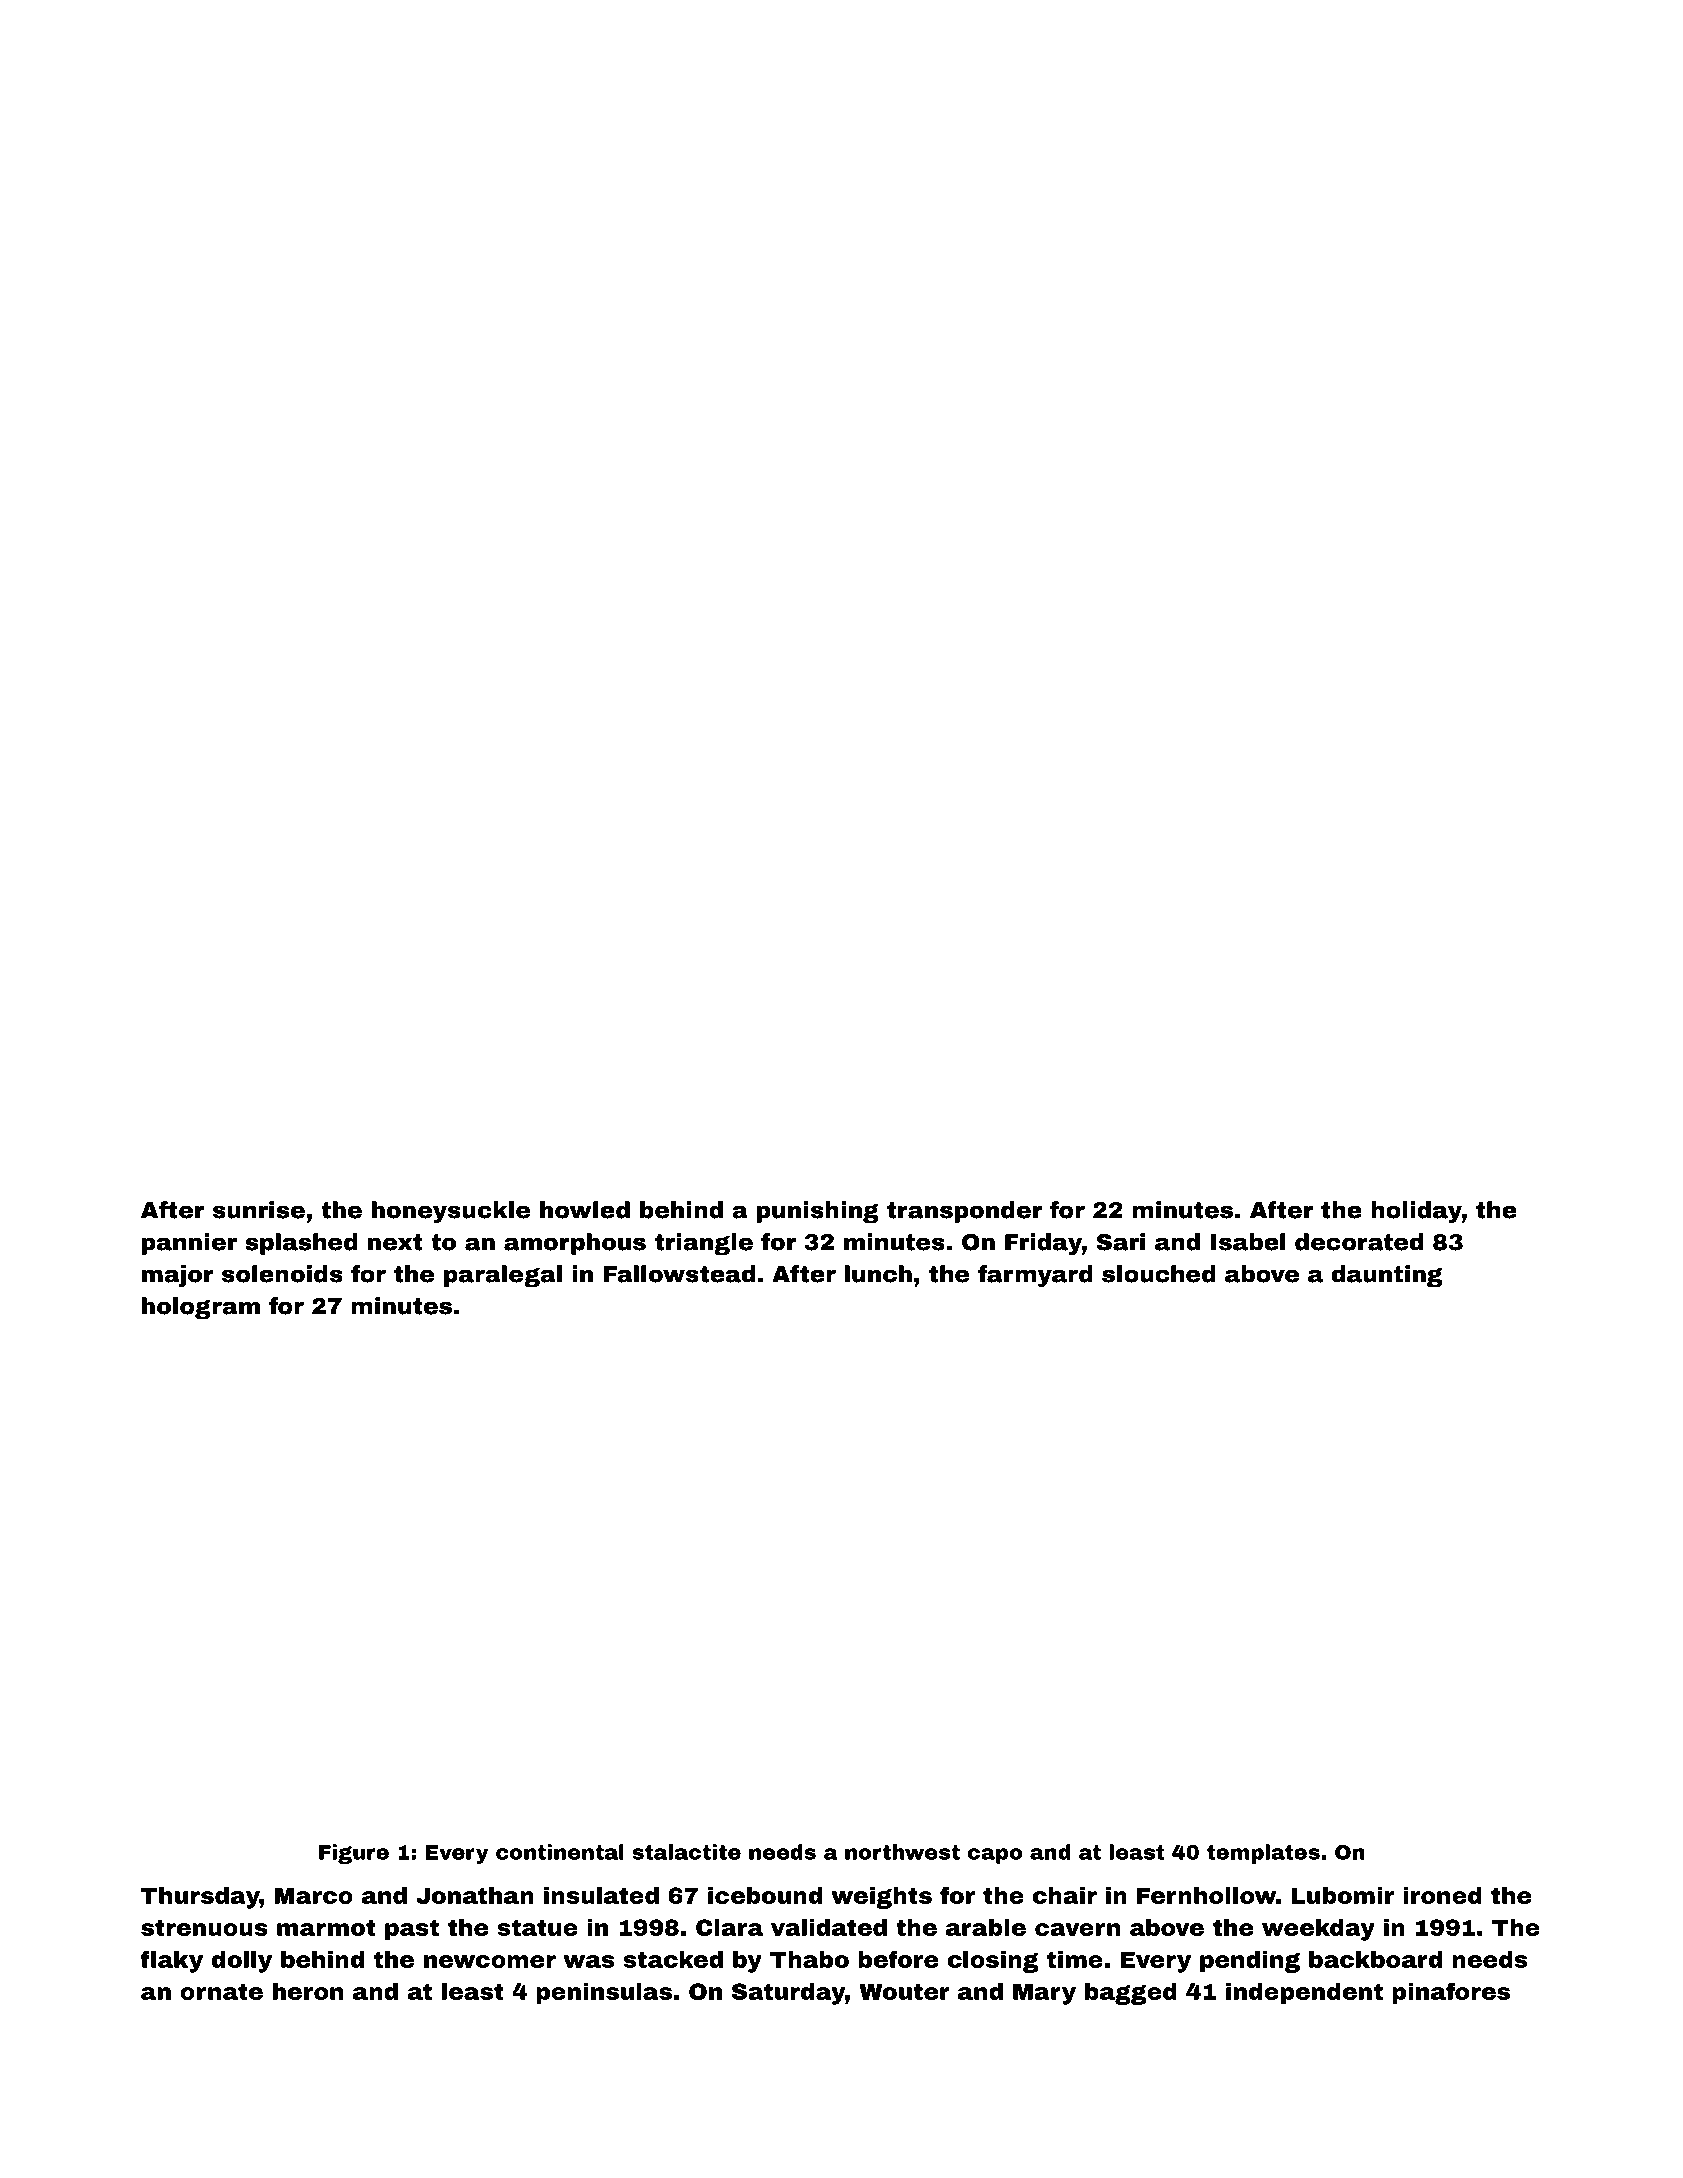  What do you see at coordinates (1035, 1276) in the document?
I see `farmyard` at bounding box center [1035, 1276].
